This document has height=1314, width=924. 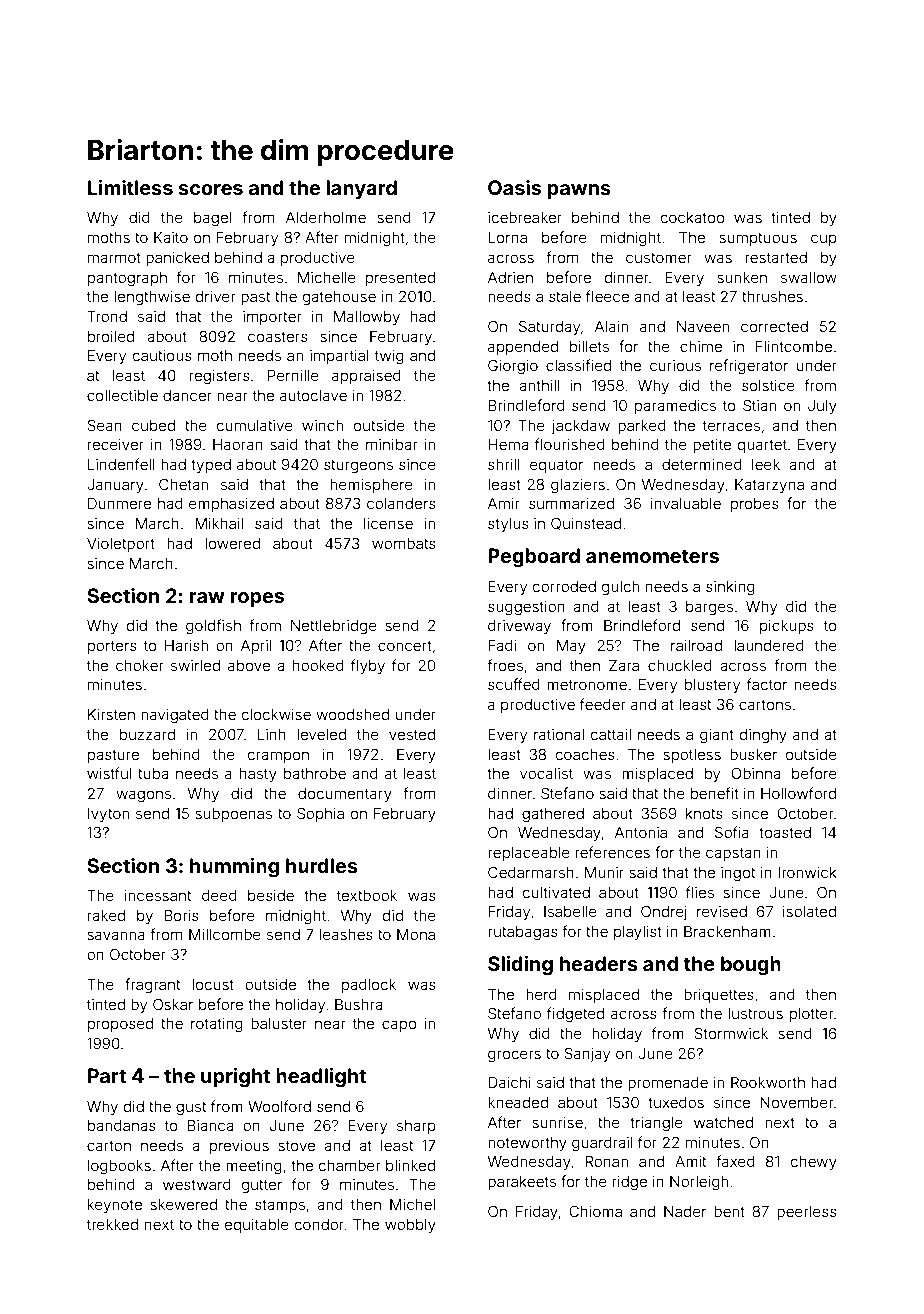 I want to click on Obinna, so click(x=755, y=773).
